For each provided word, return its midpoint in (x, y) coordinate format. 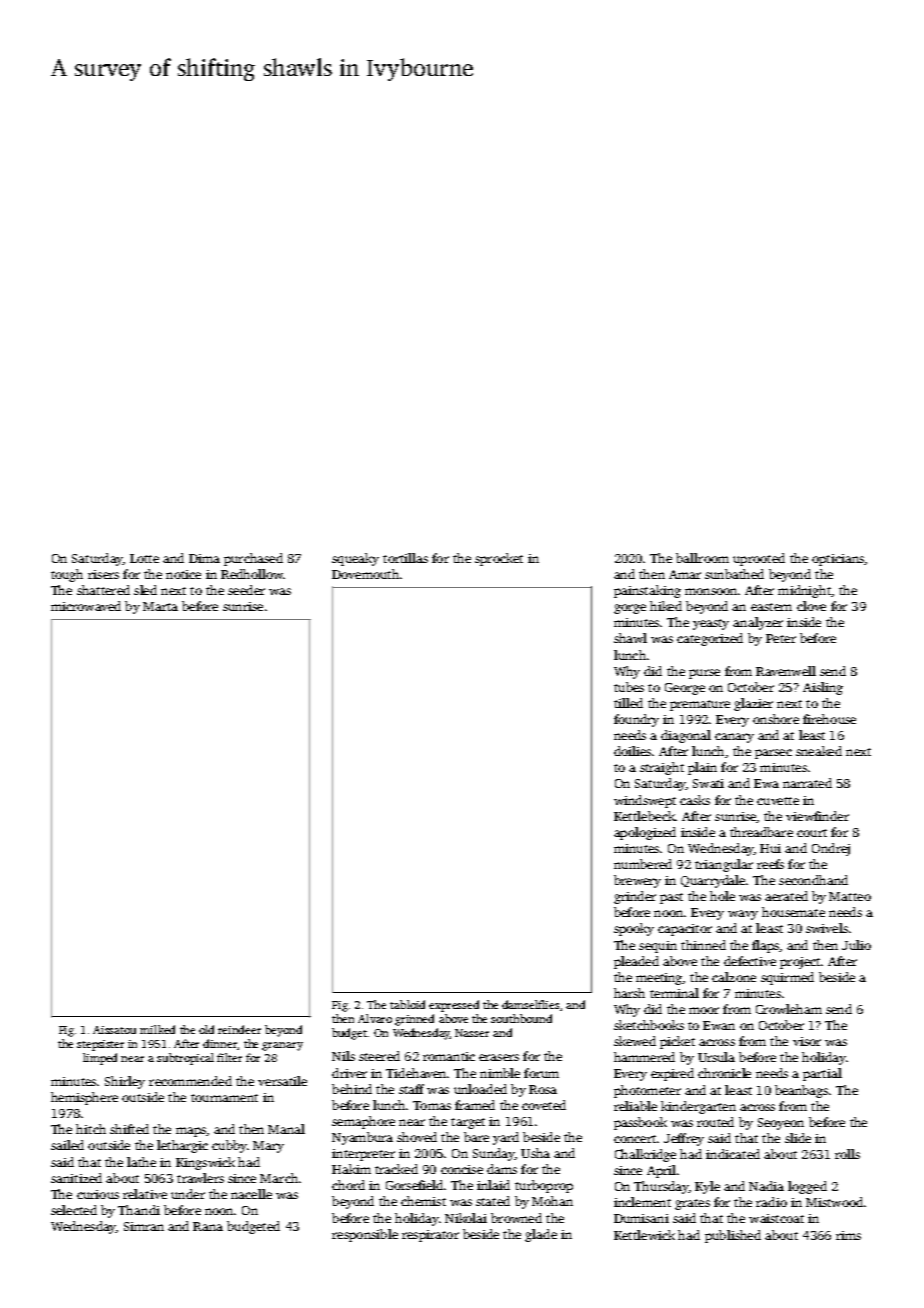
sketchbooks (649, 1025)
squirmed (787, 978)
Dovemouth (365, 574)
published (733, 1236)
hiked (666, 606)
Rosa (543, 1089)
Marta (160, 606)
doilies (632, 751)
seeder (246, 590)
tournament (224, 1098)
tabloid (407, 1004)
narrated (807, 783)
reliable (635, 1106)
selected (74, 1210)
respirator (430, 1236)
